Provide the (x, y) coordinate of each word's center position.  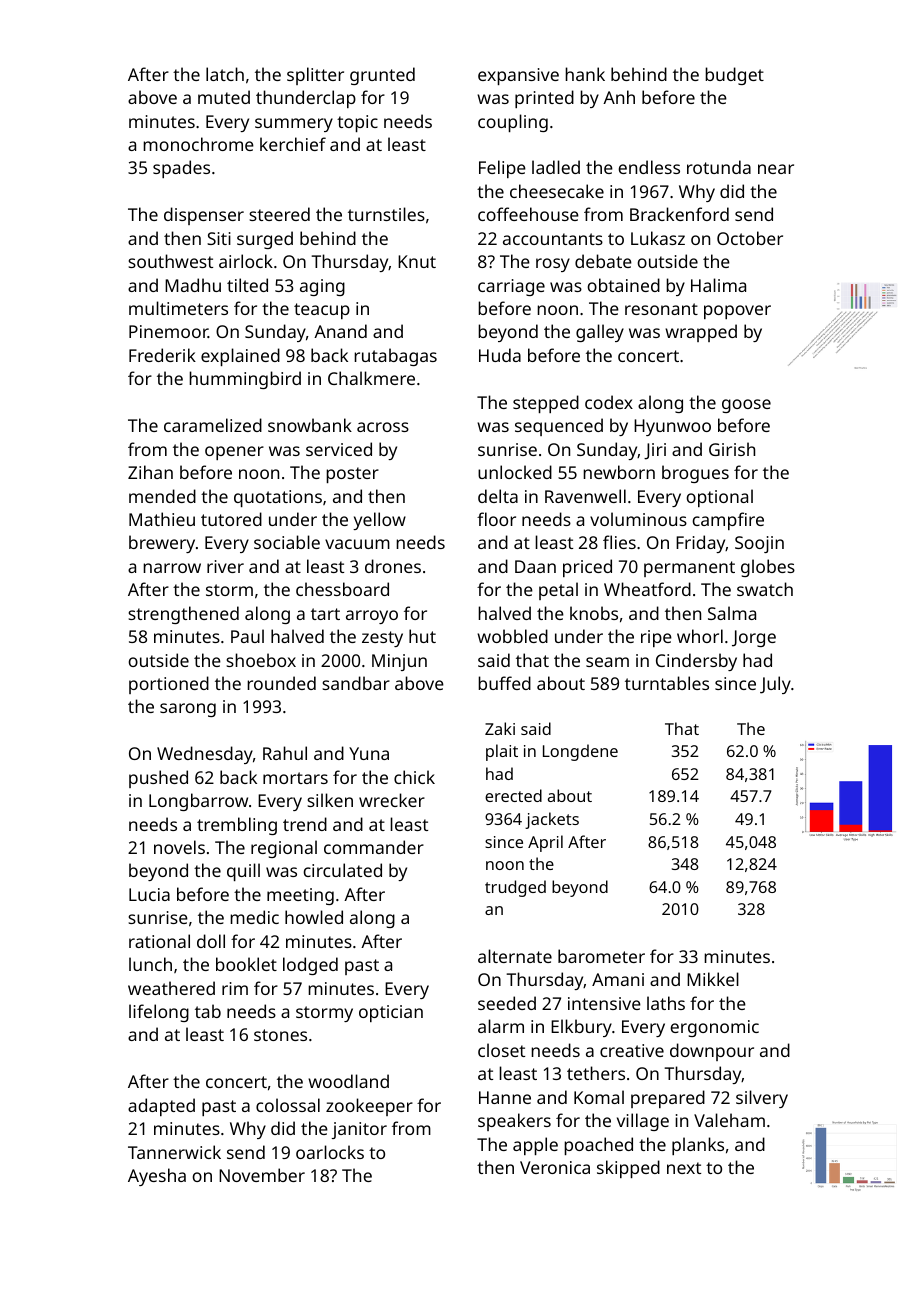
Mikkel (713, 979)
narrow (172, 568)
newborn (619, 472)
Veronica (555, 1167)
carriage (511, 287)
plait (502, 752)
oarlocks (330, 1152)
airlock (246, 261)
